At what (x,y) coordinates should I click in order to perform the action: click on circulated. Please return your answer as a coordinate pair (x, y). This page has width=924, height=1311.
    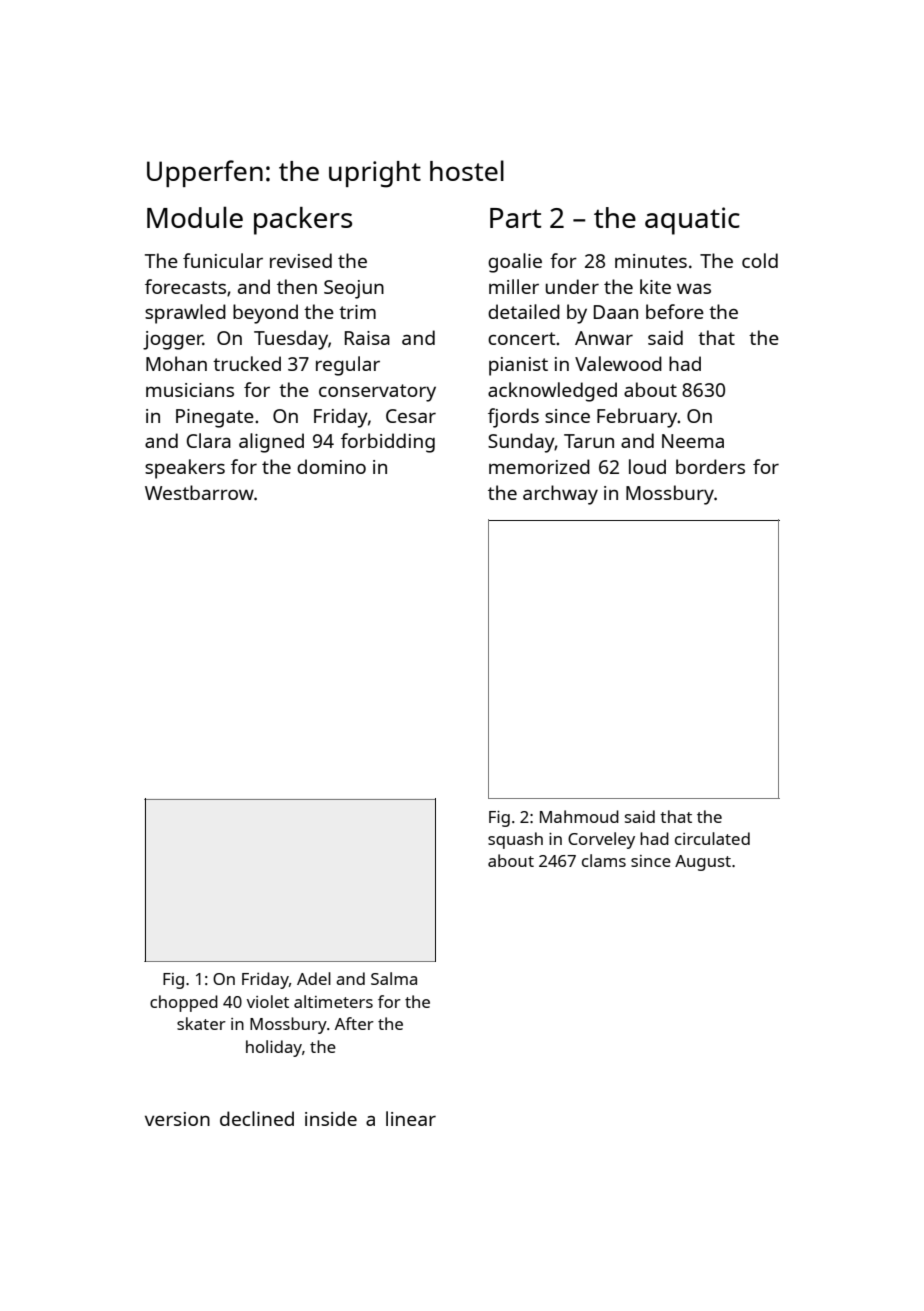
    Looking at the image, I should click on (712, 838).
